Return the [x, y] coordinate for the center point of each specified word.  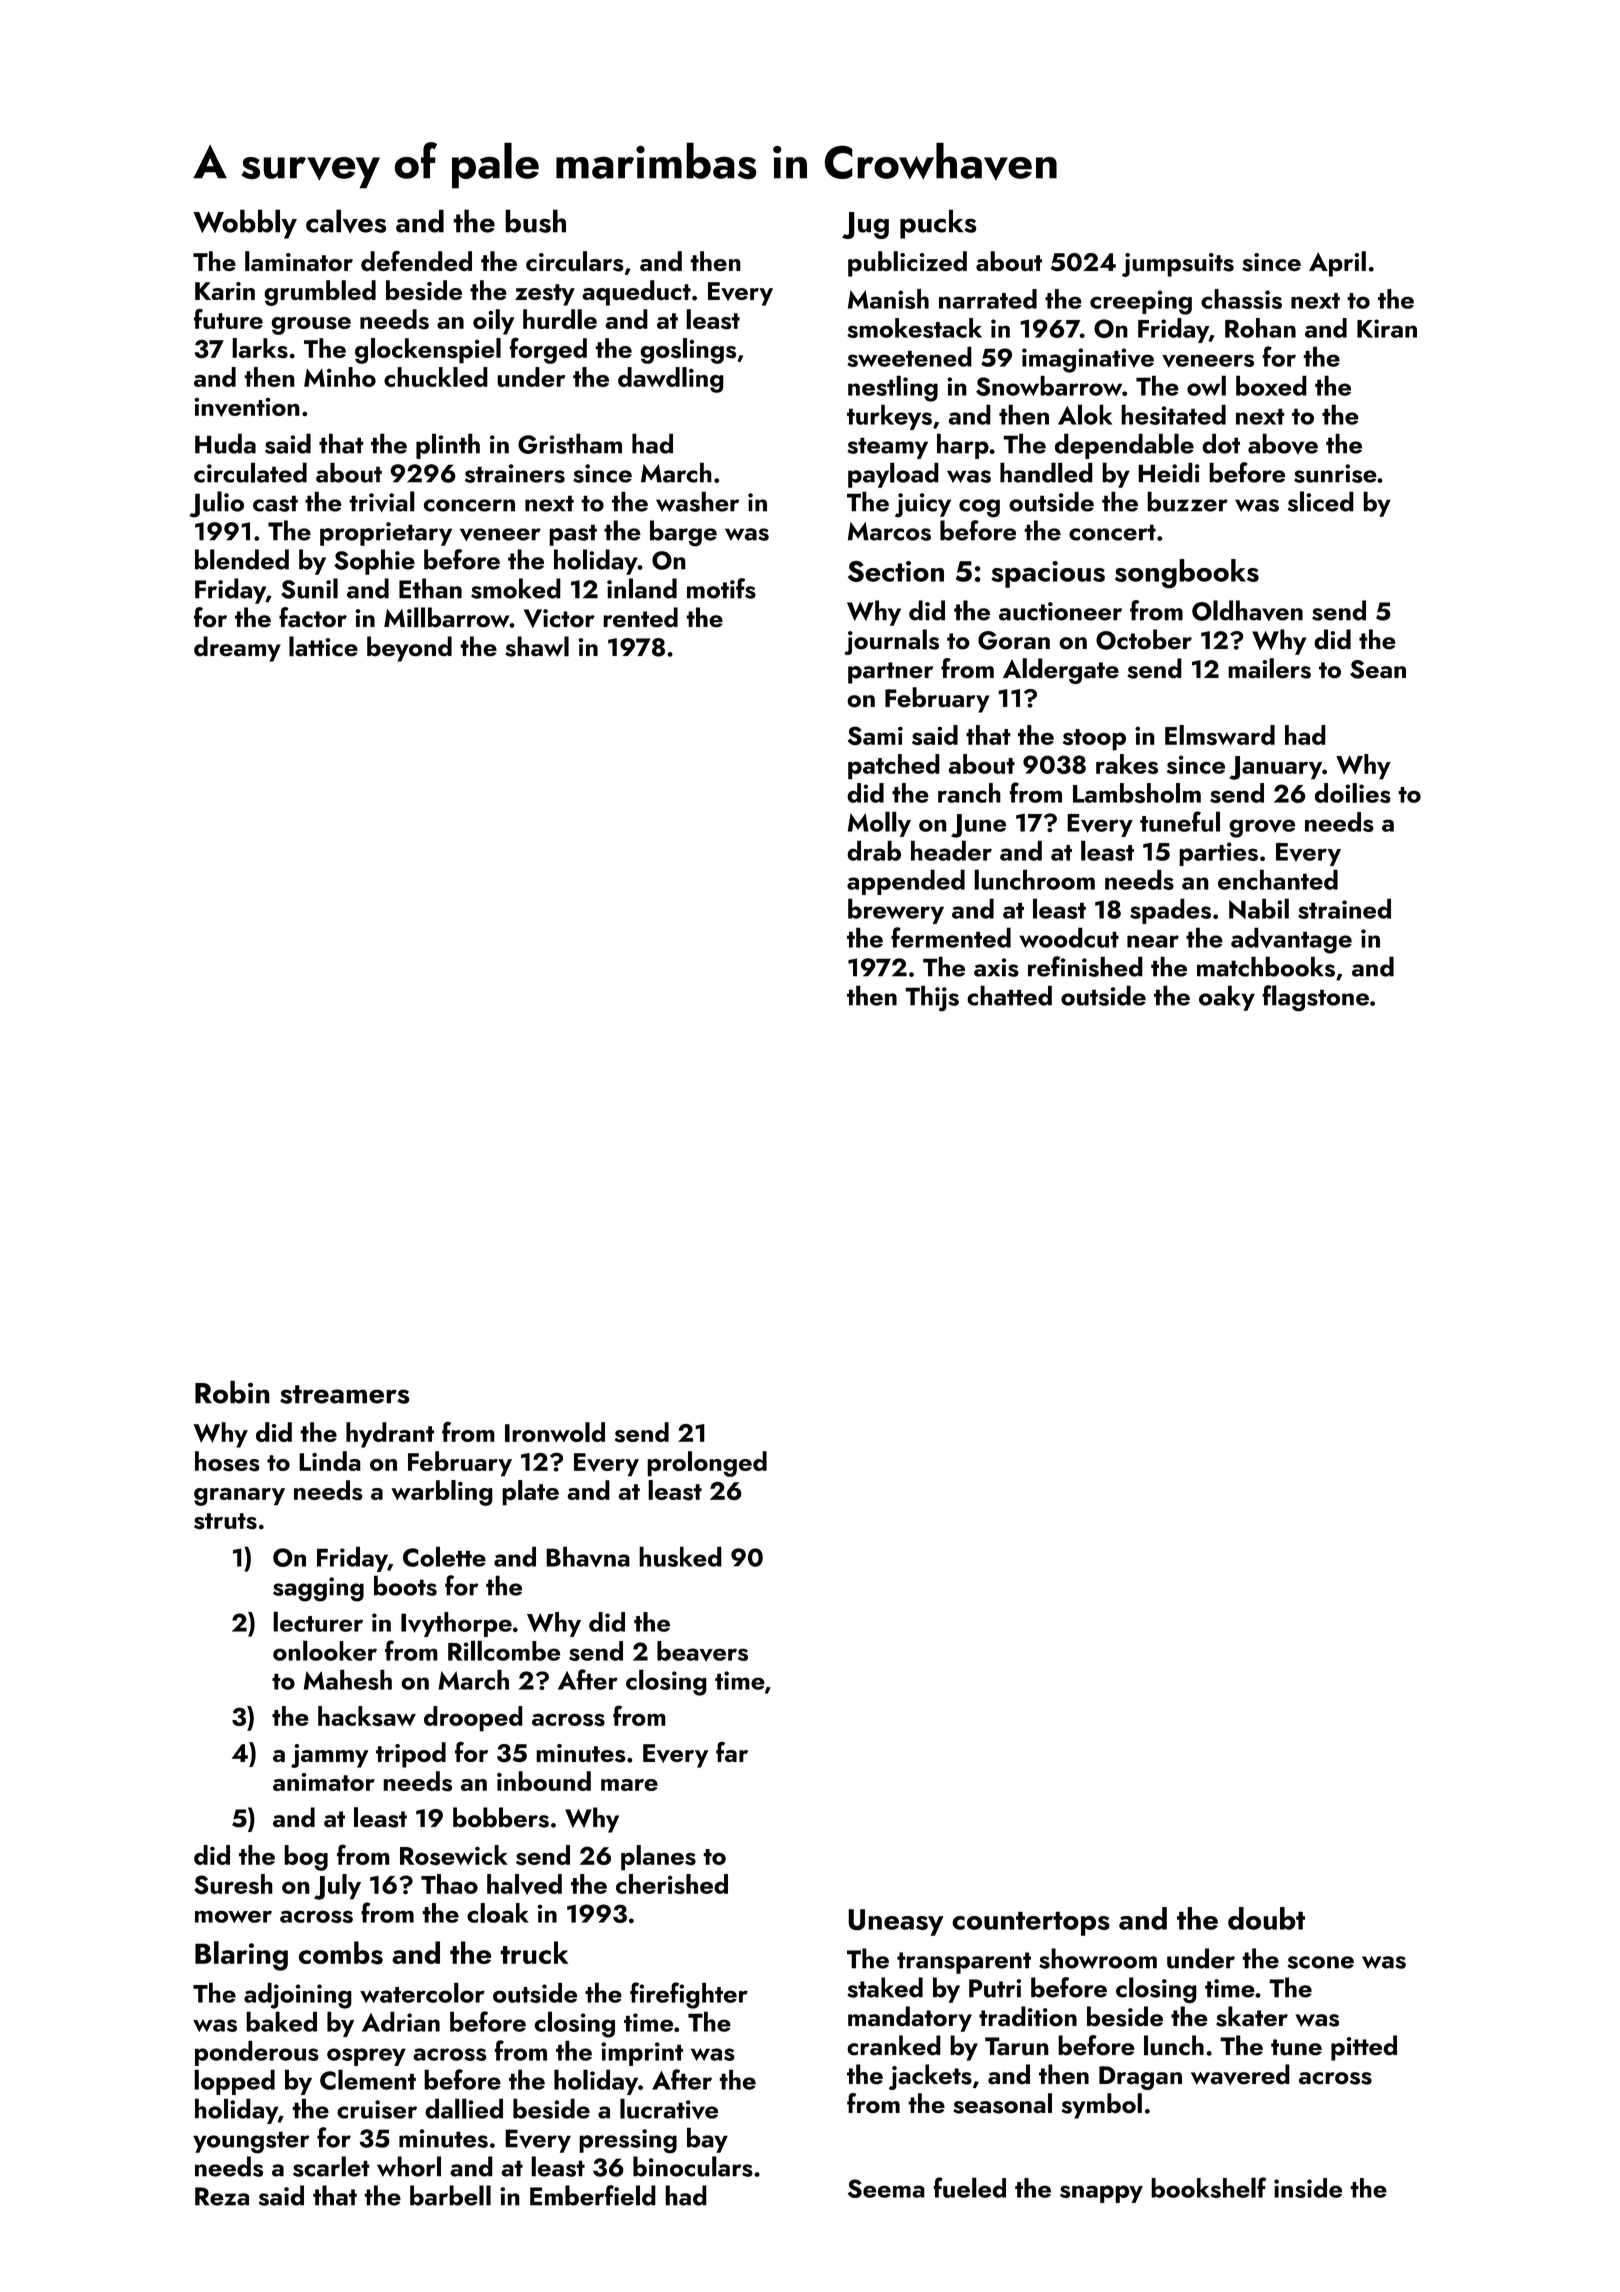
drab [874, 850]
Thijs [932, 998]
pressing [628, 2141]
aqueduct [636, 293]
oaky [1227, 998]
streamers [345, 1394]
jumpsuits [1178, 265]
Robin [232, 1392]
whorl [409, 2166]
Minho [340, 377]
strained [1344, 908]
